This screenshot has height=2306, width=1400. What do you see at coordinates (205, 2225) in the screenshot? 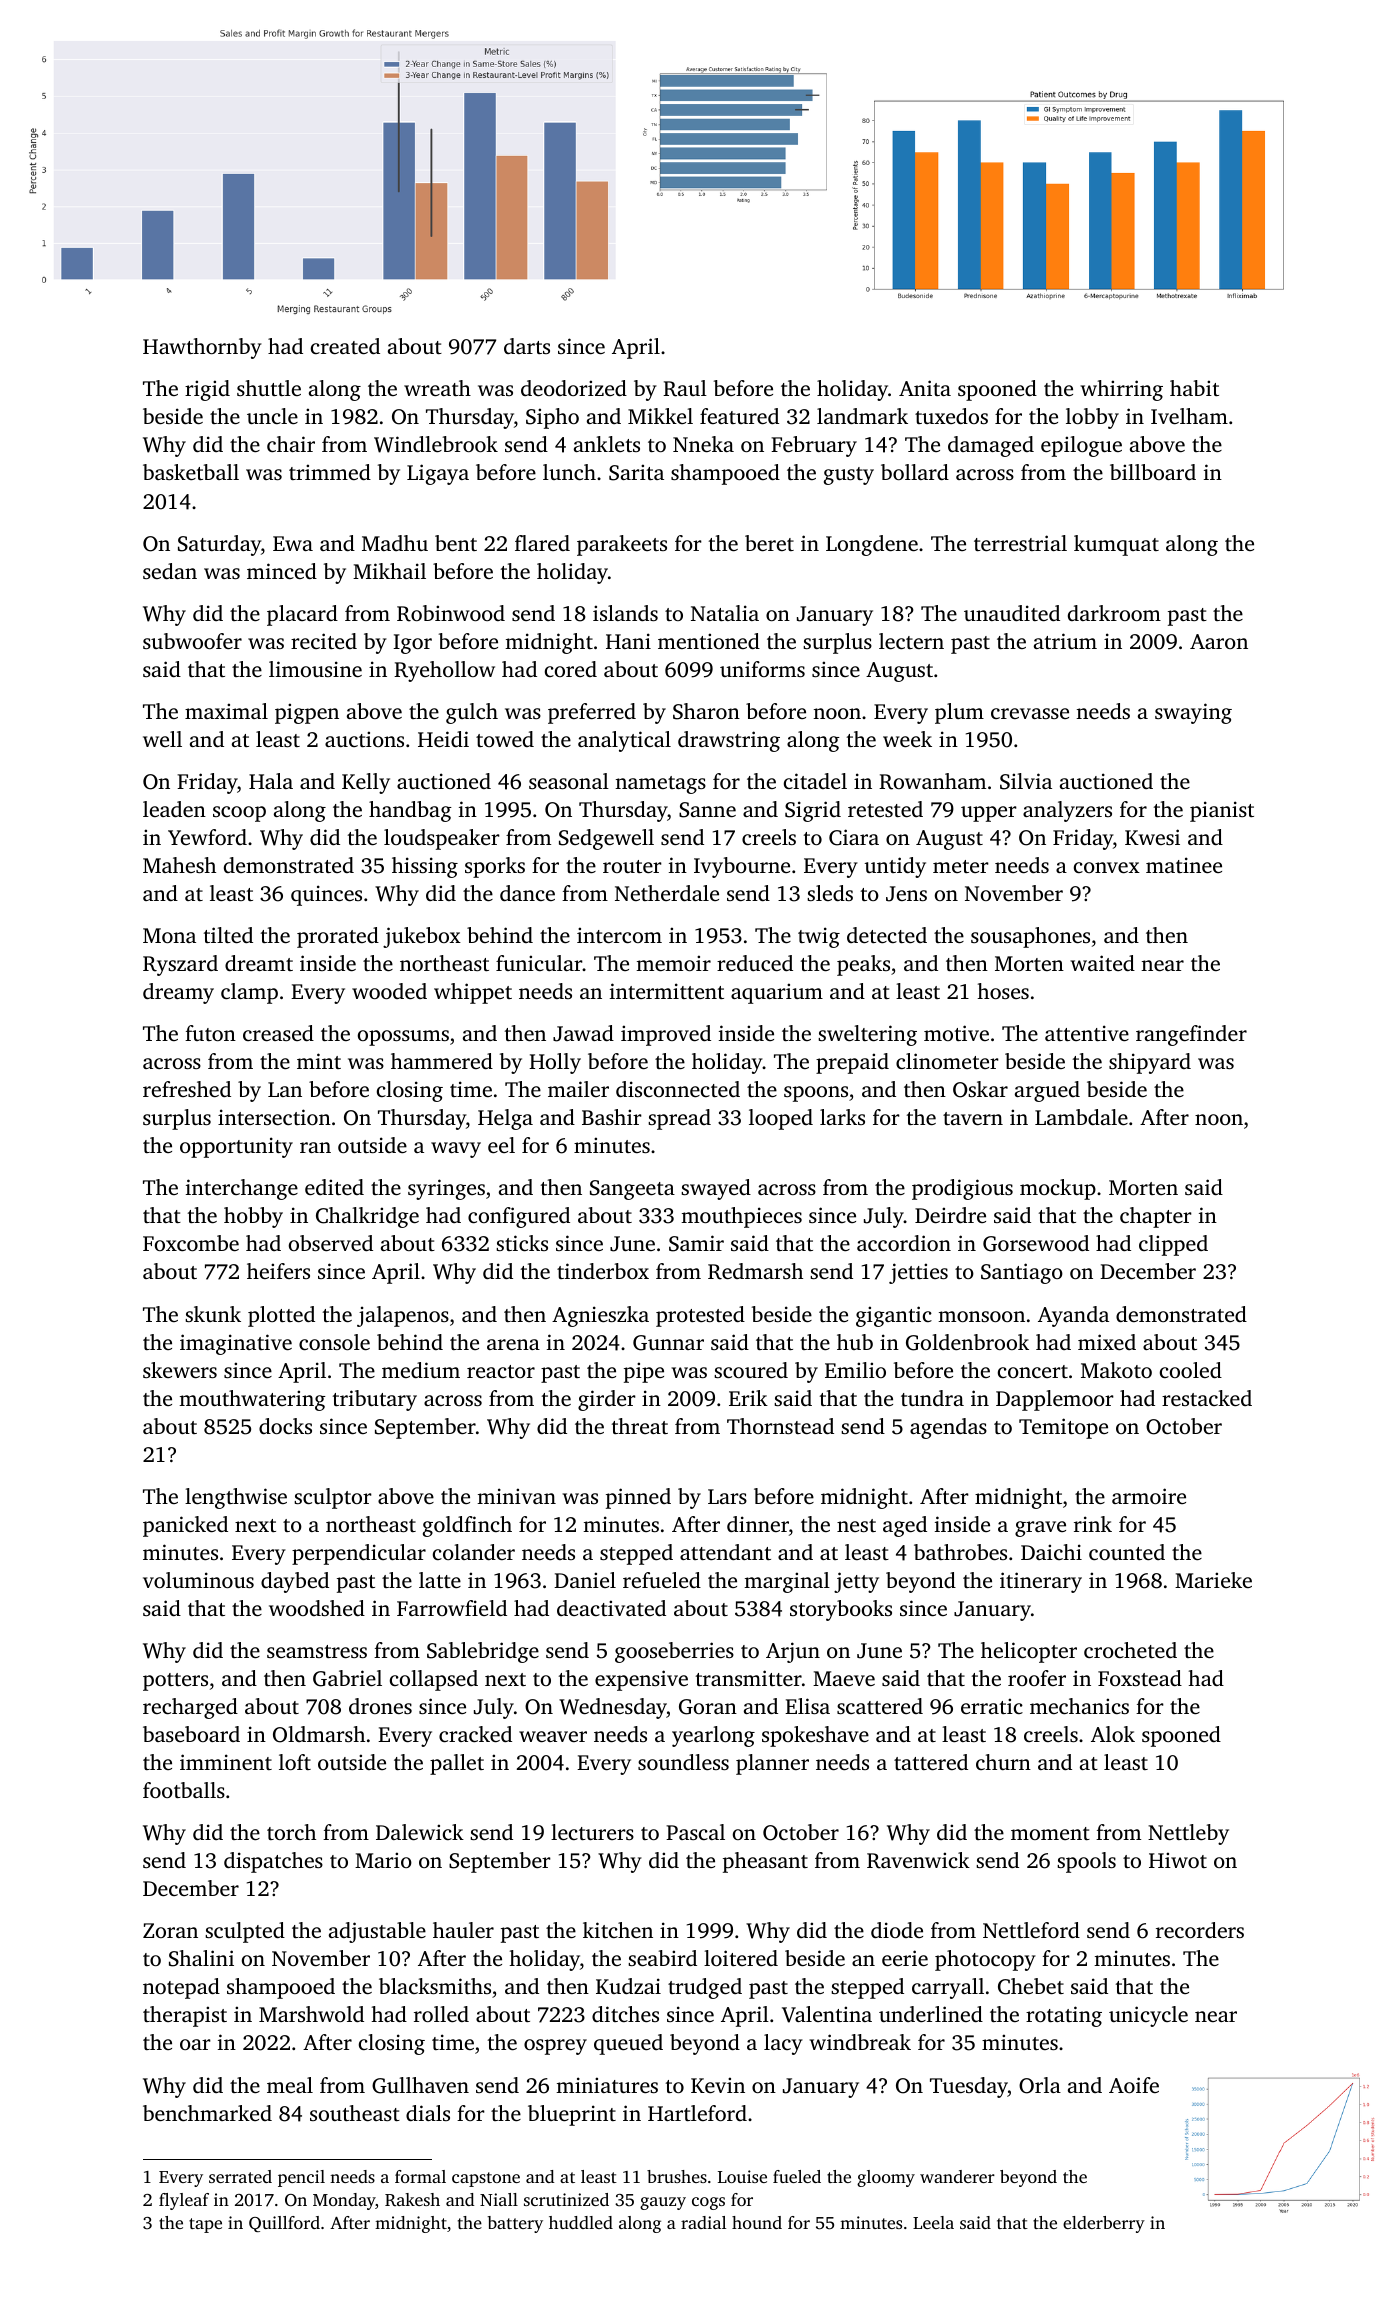
I see `tape` at bounding box center [205, 2225].
